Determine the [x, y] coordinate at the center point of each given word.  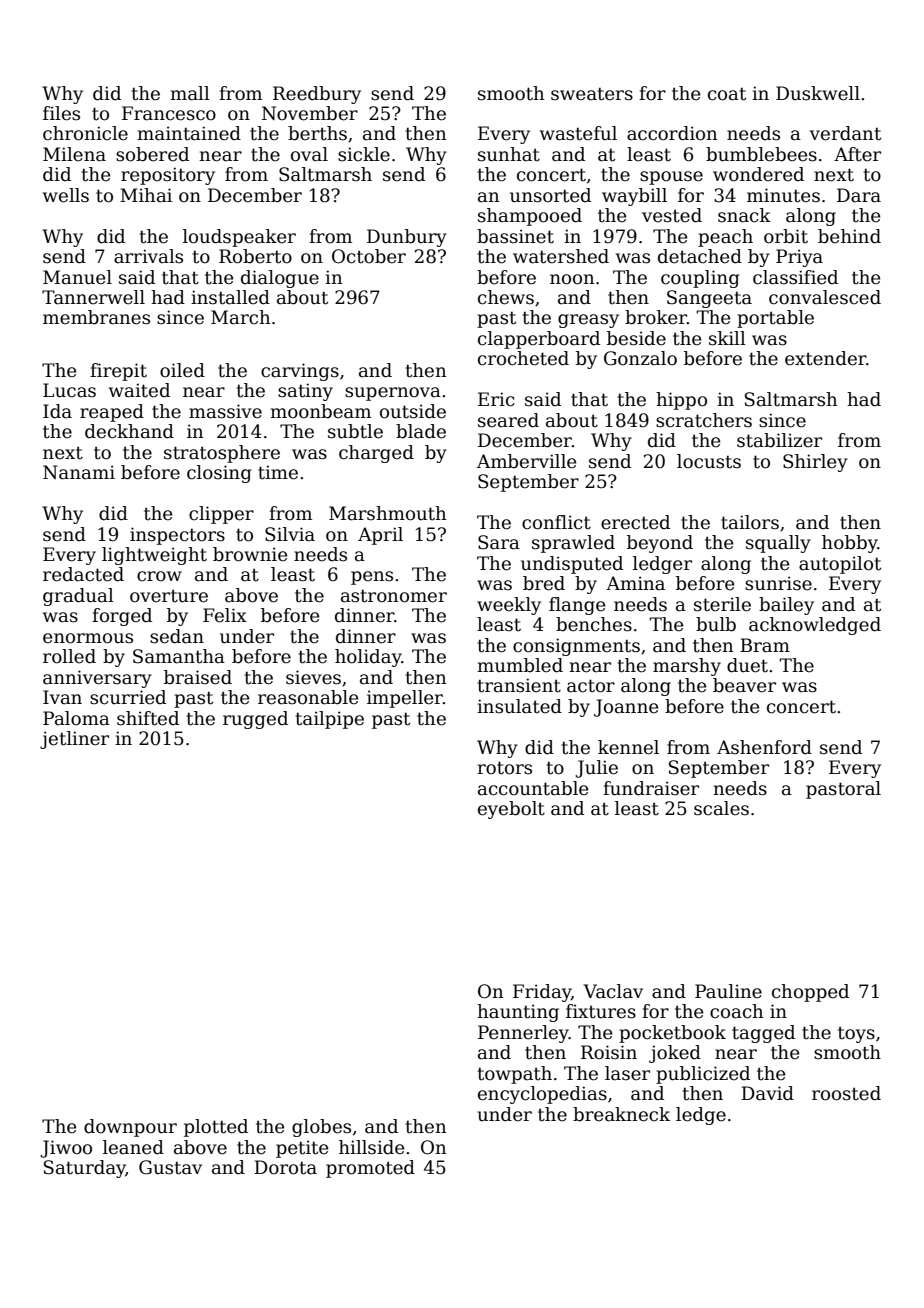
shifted [148, 718]
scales [721, 808]
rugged [255, 720]
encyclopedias [542, 1095]
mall [190, 93]
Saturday [85, 1169]
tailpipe [330, 720]
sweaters [592, 94]
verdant [845, 133]
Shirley [815, 463]
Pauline [728, 991]
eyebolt [511, 810]
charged [376, 454]
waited [139, 390]
